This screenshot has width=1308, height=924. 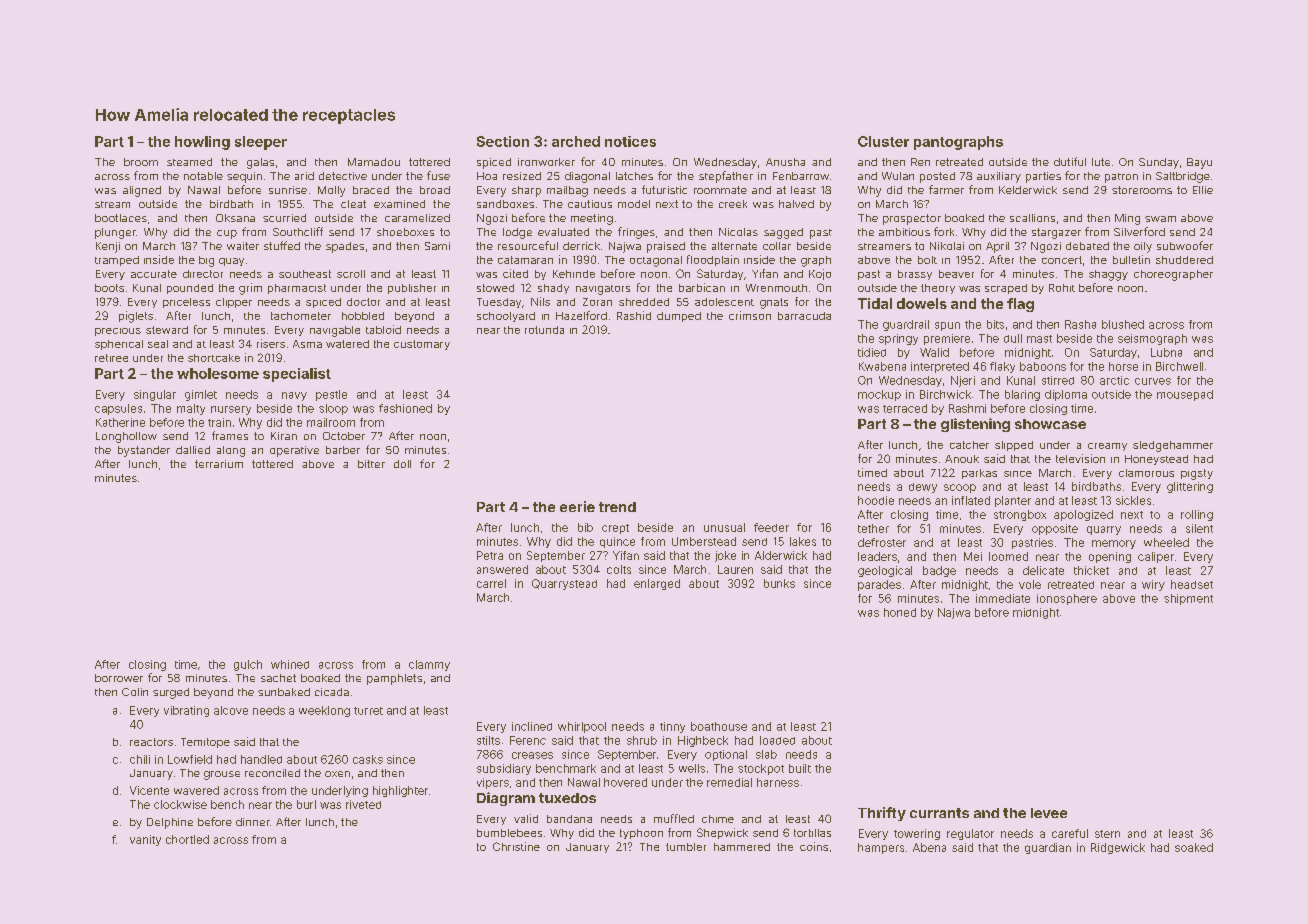 What do you see at coordinates (1032, 218) in the screenshot?
I see `scallions` at bounding box center [1032, 218].
